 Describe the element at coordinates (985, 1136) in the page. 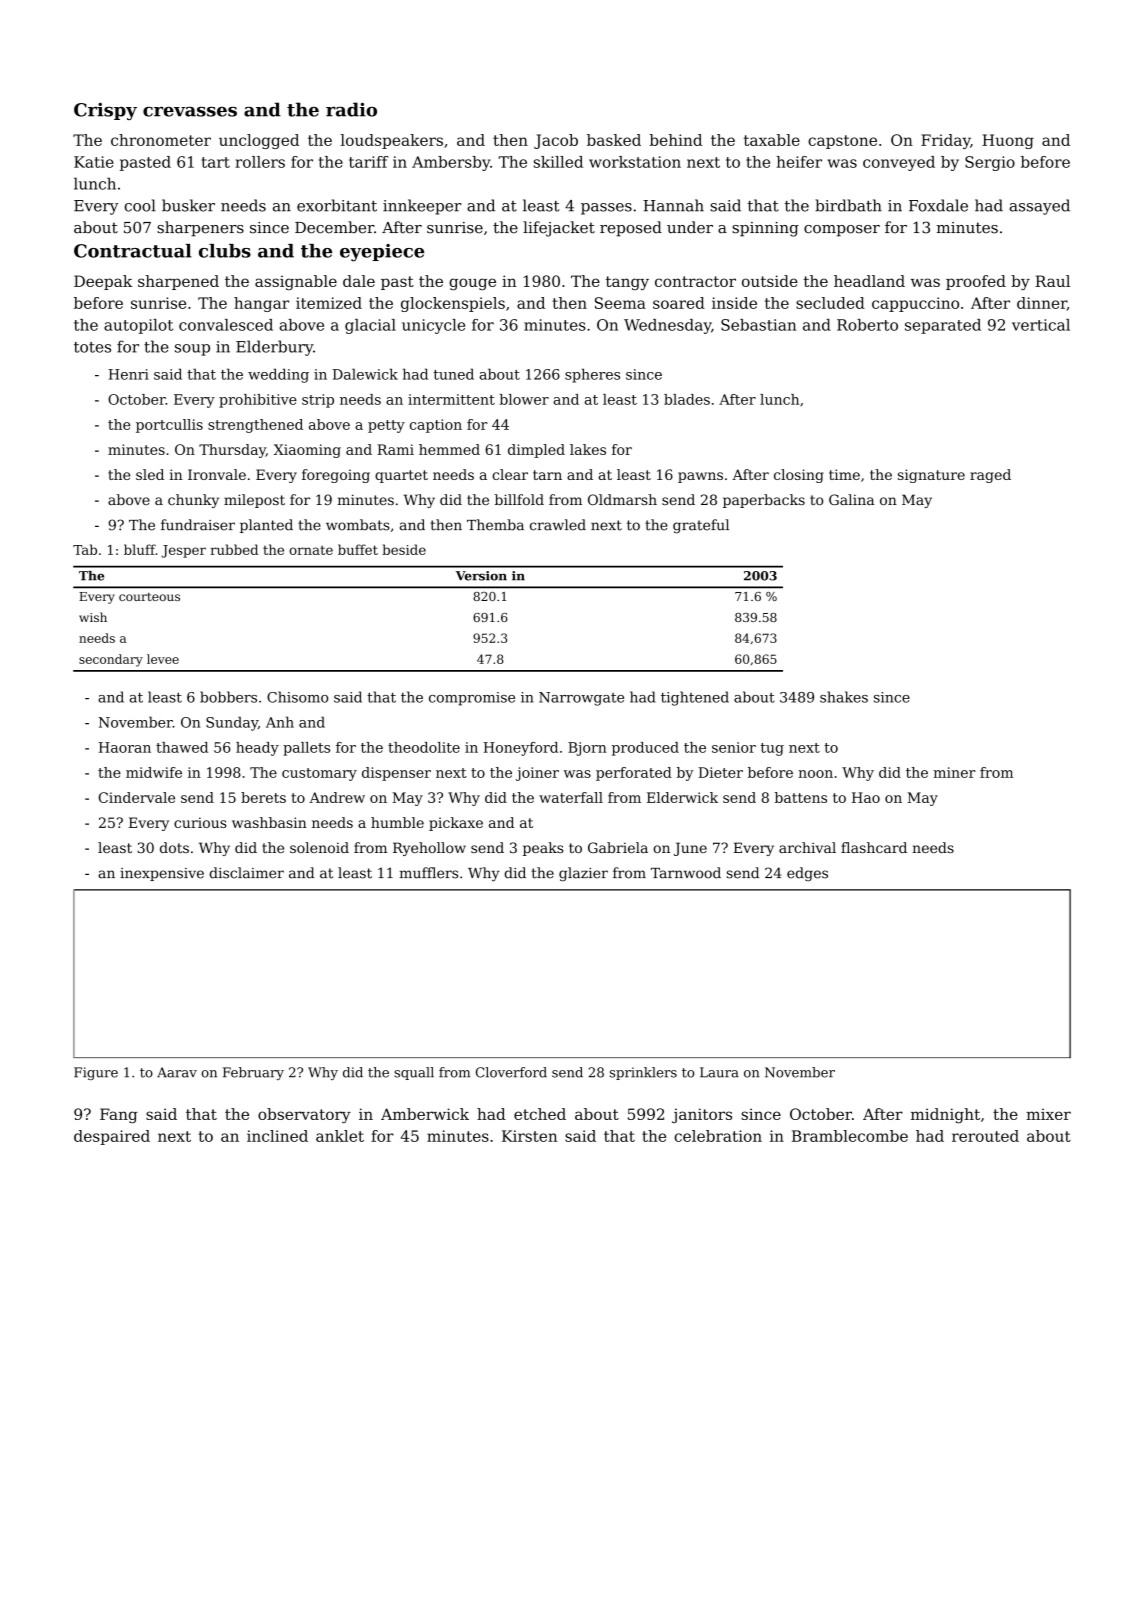

I see `rerouted` at that location.
